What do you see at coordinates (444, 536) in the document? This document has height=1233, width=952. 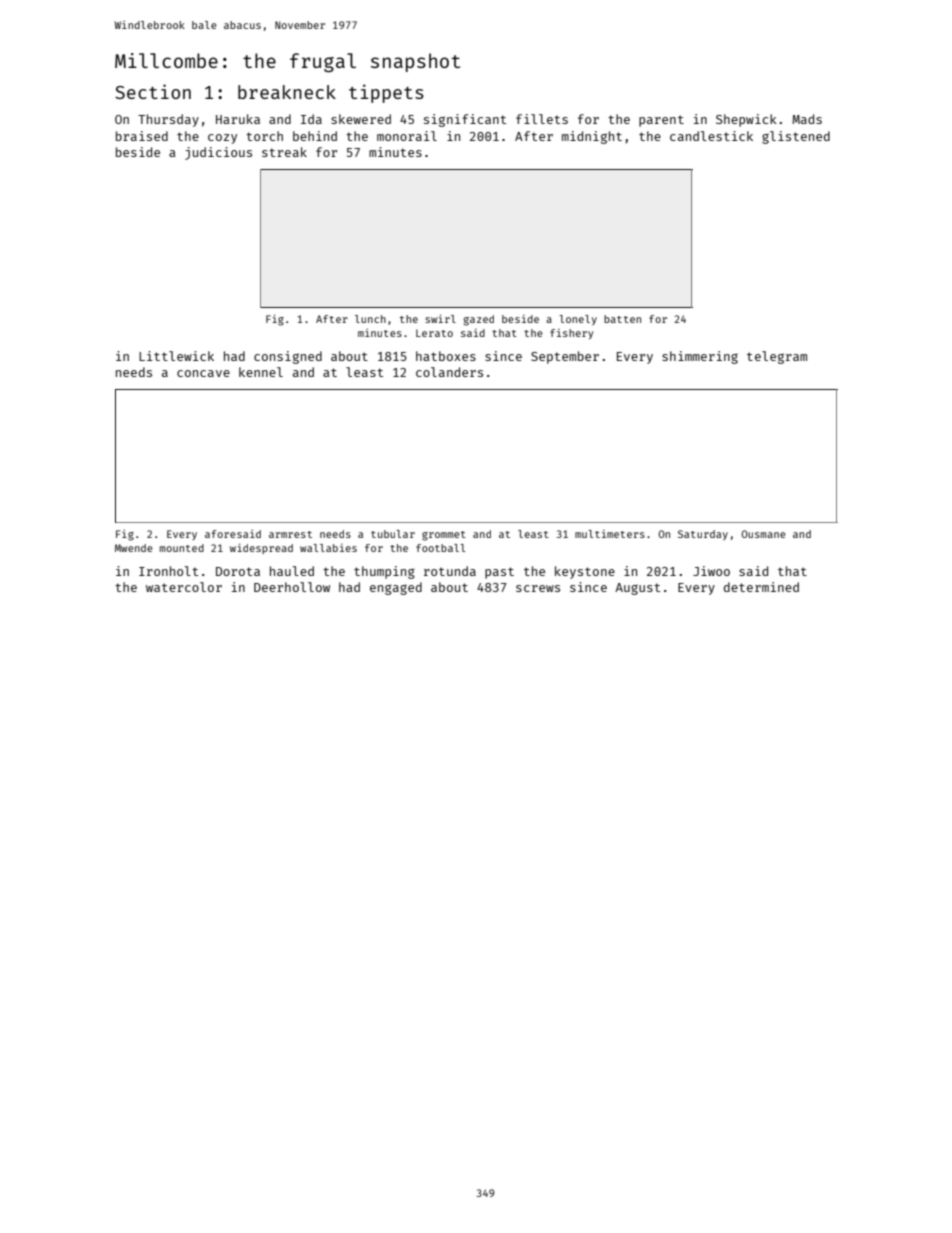 I see `grommet` at bounding box center [444, 536].
